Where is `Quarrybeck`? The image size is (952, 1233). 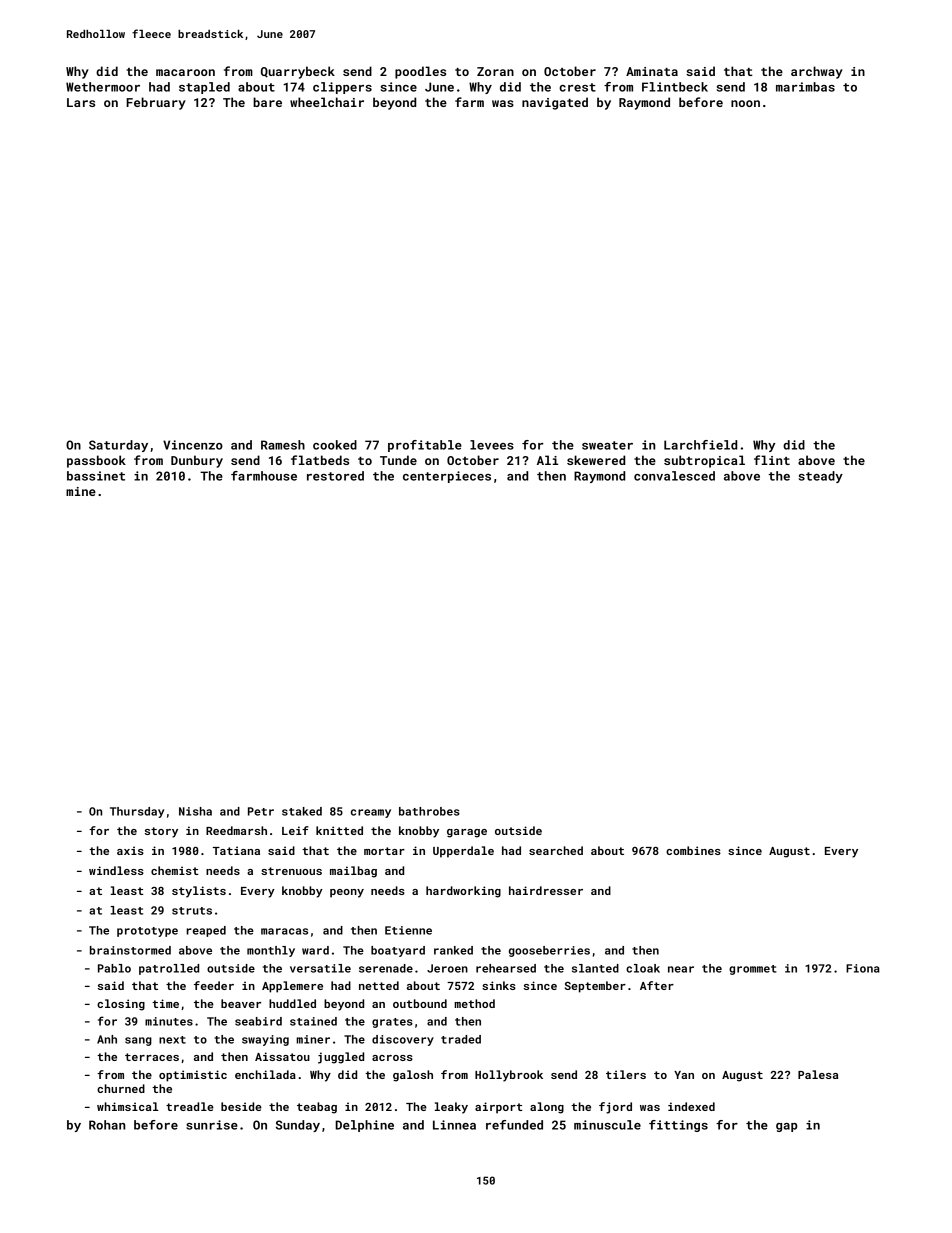 Quarrybeck is located at coordinates (298, 72).
